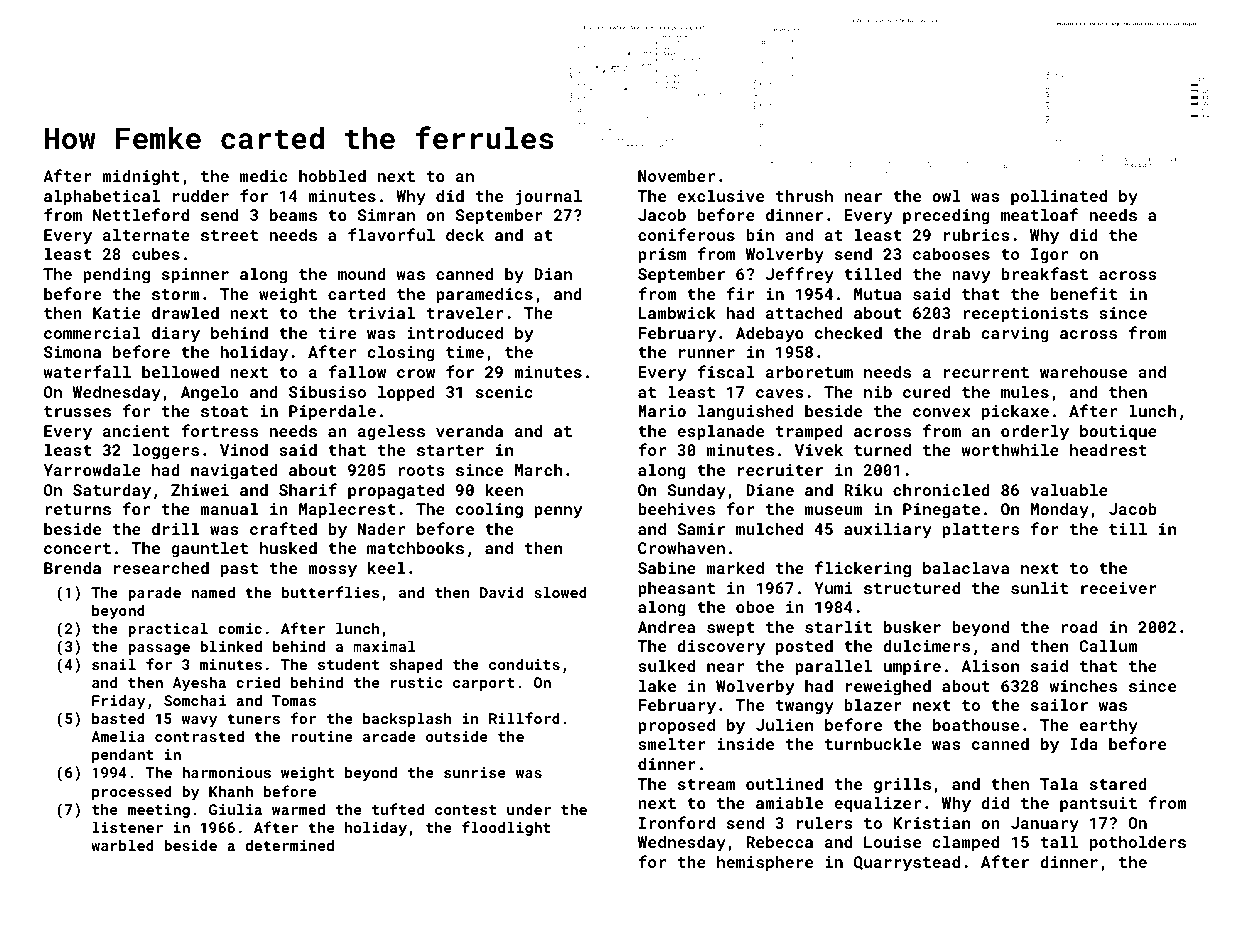 This image has height=952, width=1233. I want to click on hobbled, so click(332, 176).
